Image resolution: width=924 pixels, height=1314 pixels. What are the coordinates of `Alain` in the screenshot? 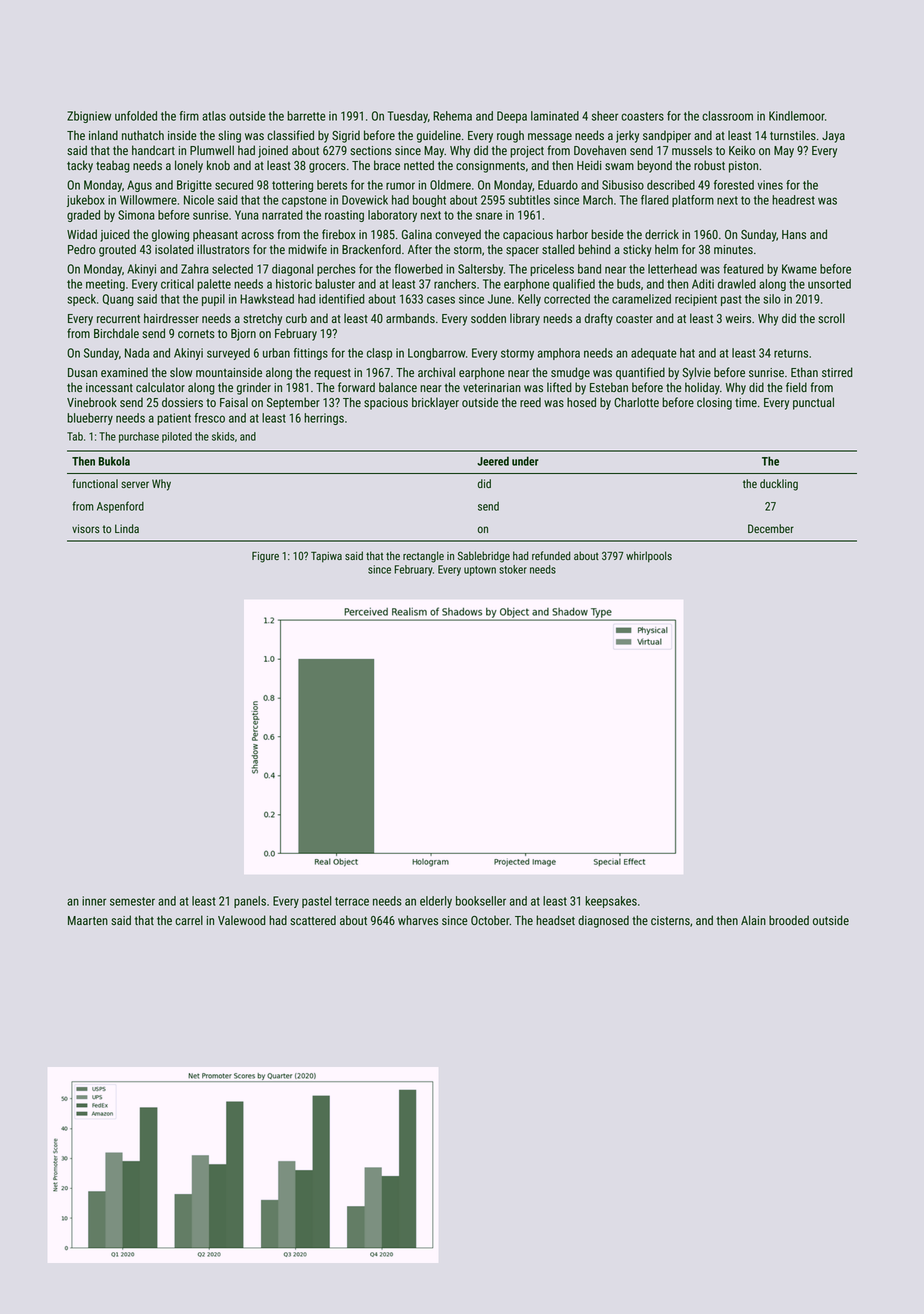 It's located at (753, 920).
